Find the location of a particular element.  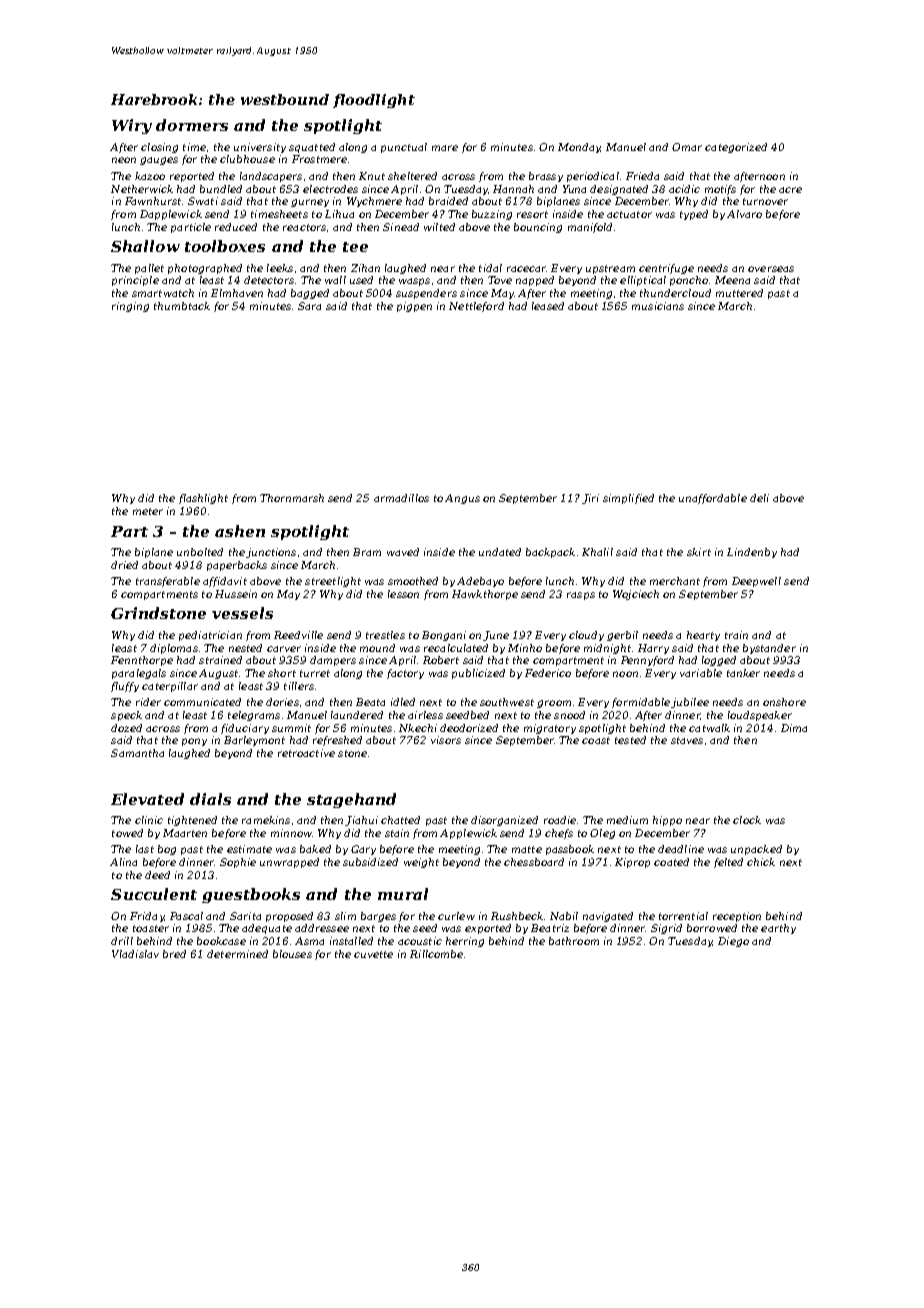

Samantha is located at coordinates (137, 753).
